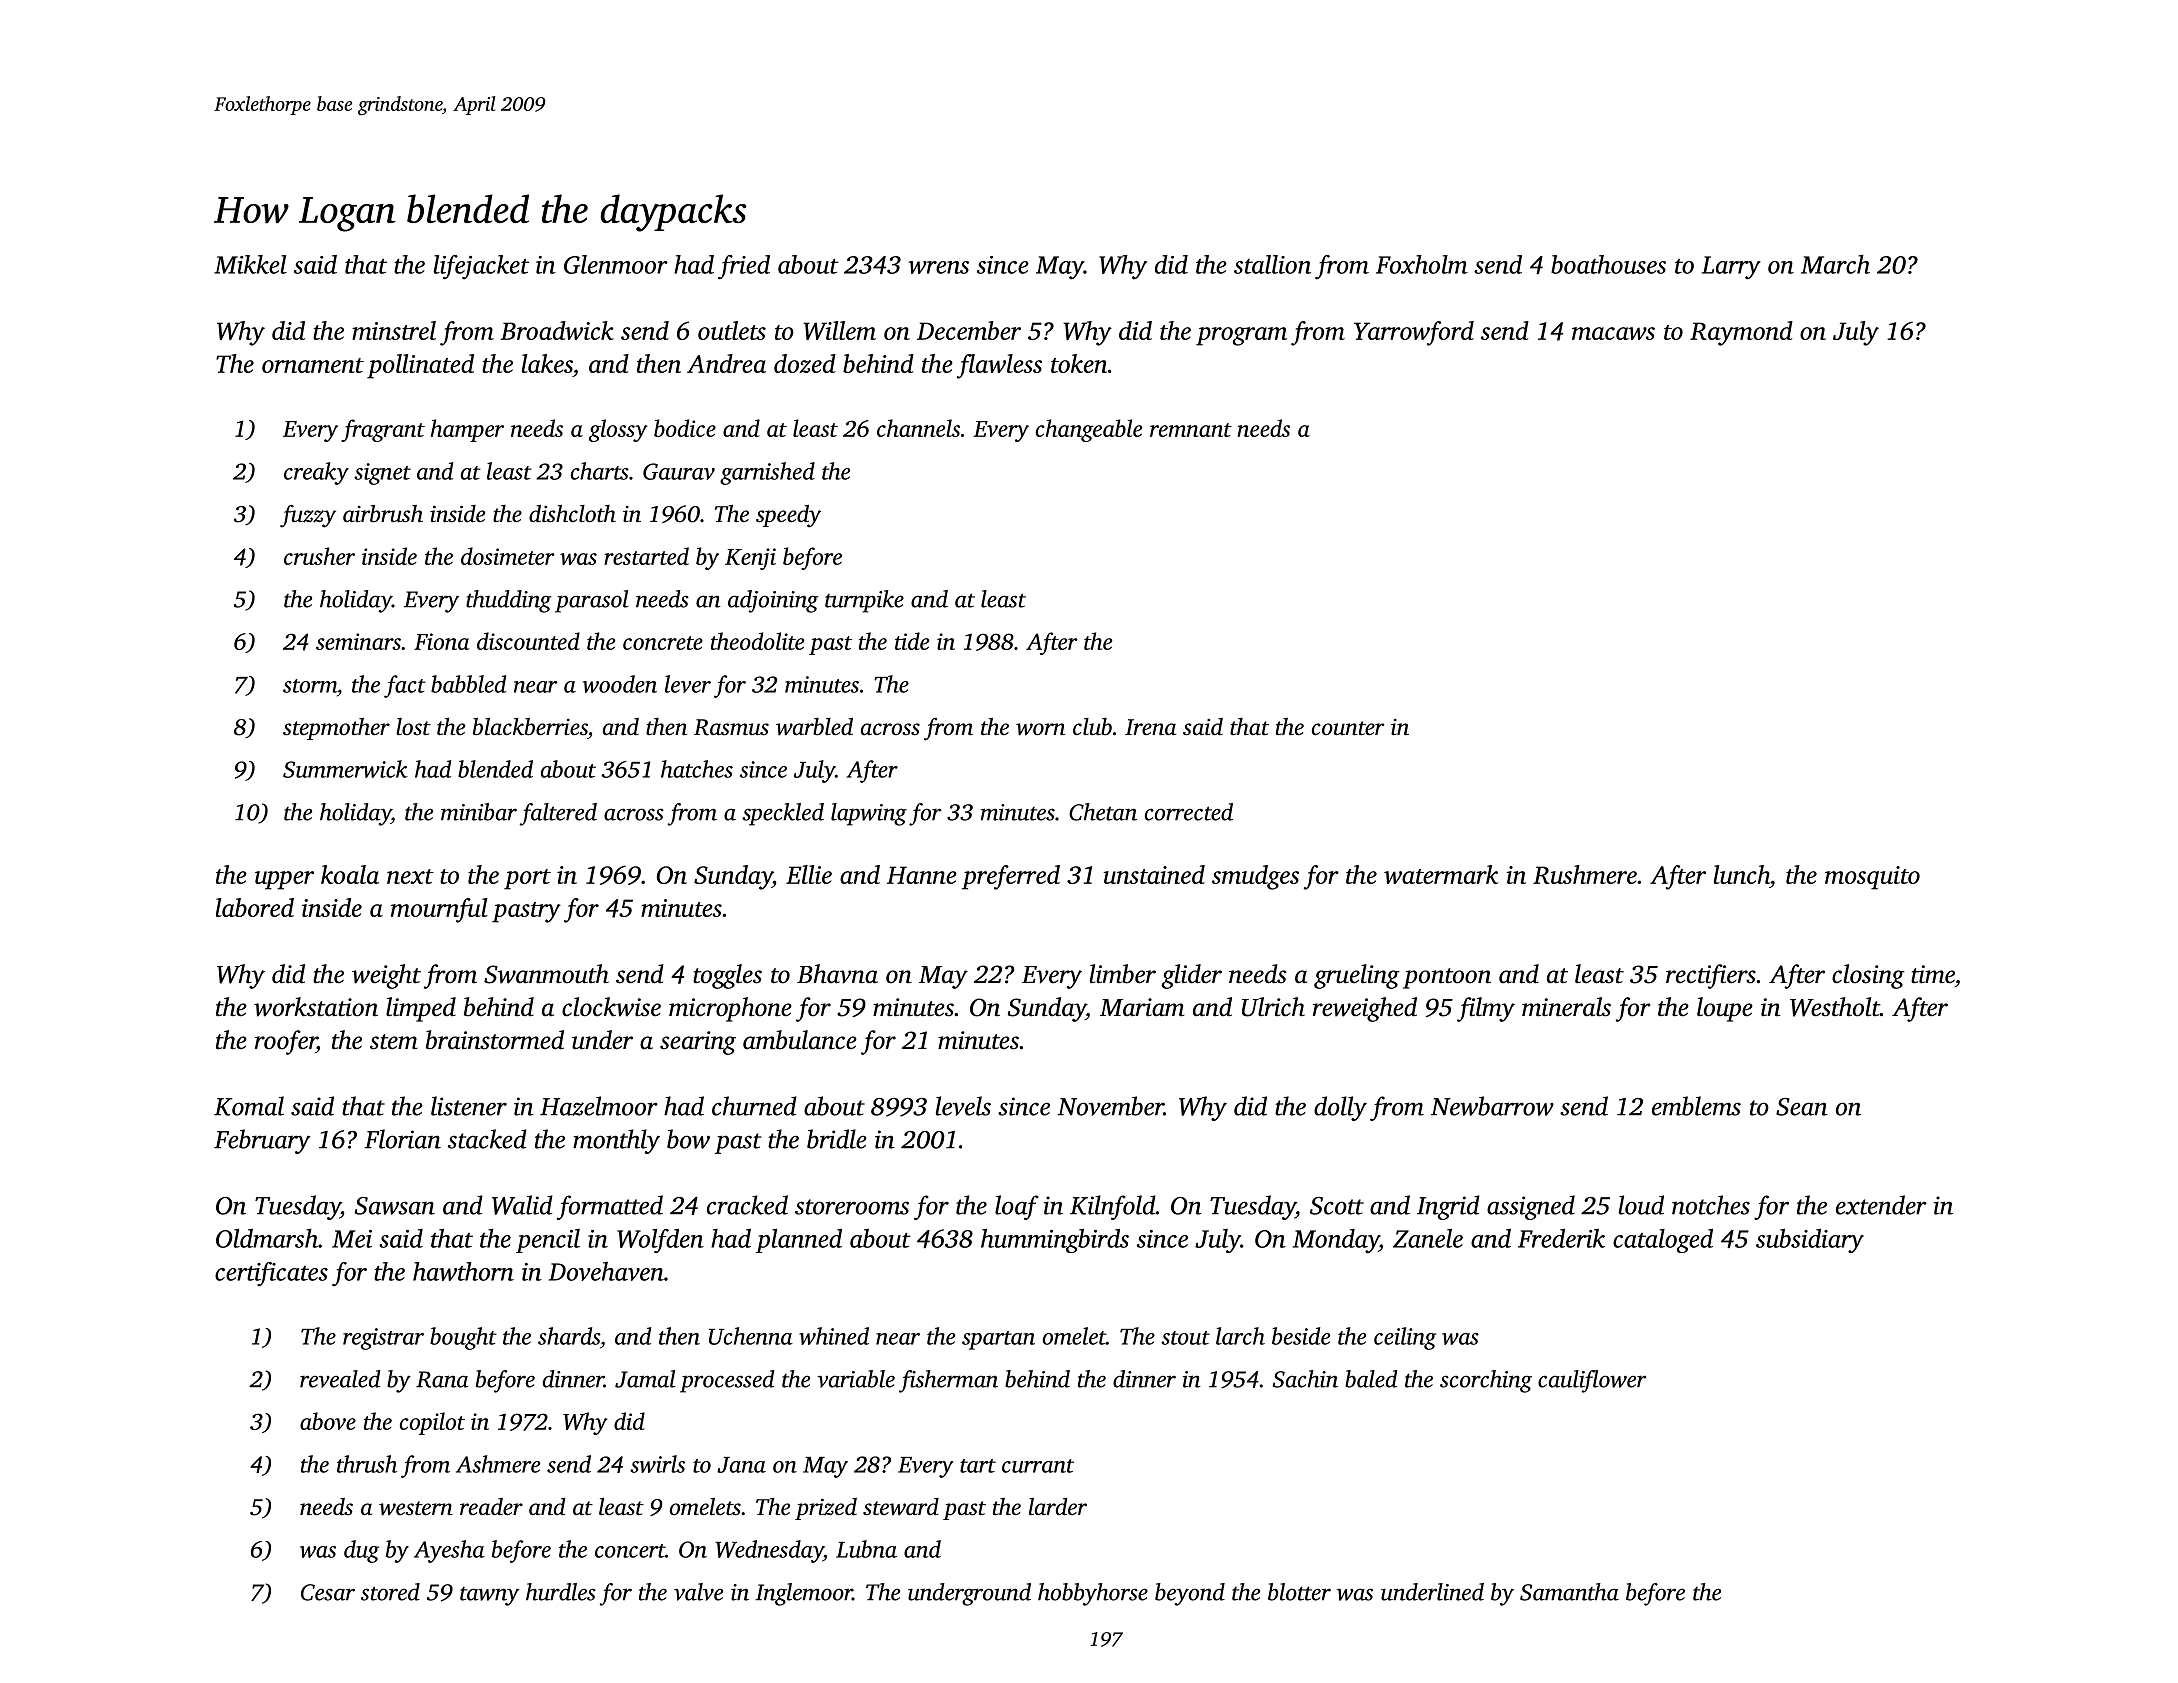  What do you see at coordinates (548, 1241) in the image?
I see `pencil` at bounding box center [548, 1241].
